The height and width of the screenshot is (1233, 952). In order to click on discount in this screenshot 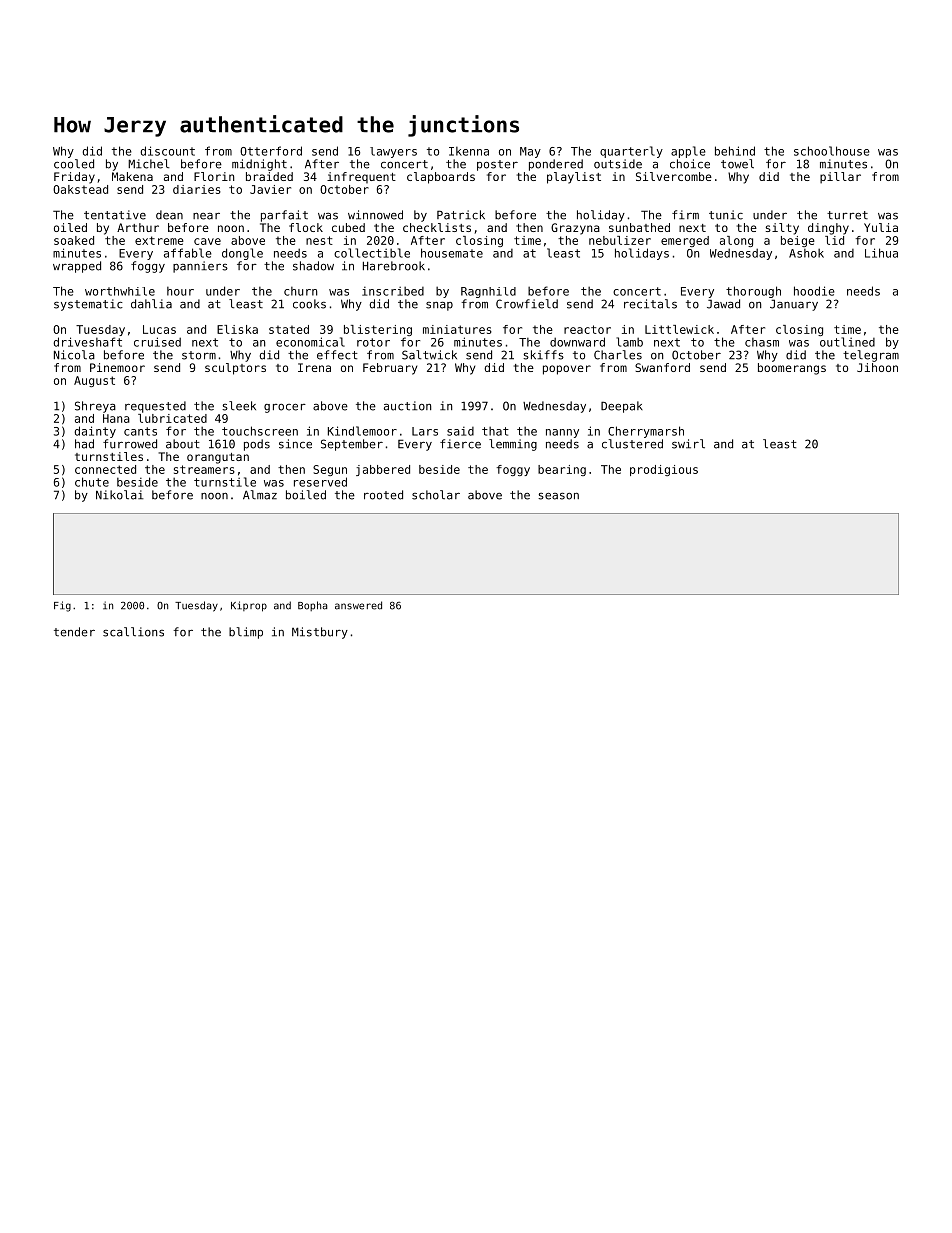, I will do `click(167, 151)`.
